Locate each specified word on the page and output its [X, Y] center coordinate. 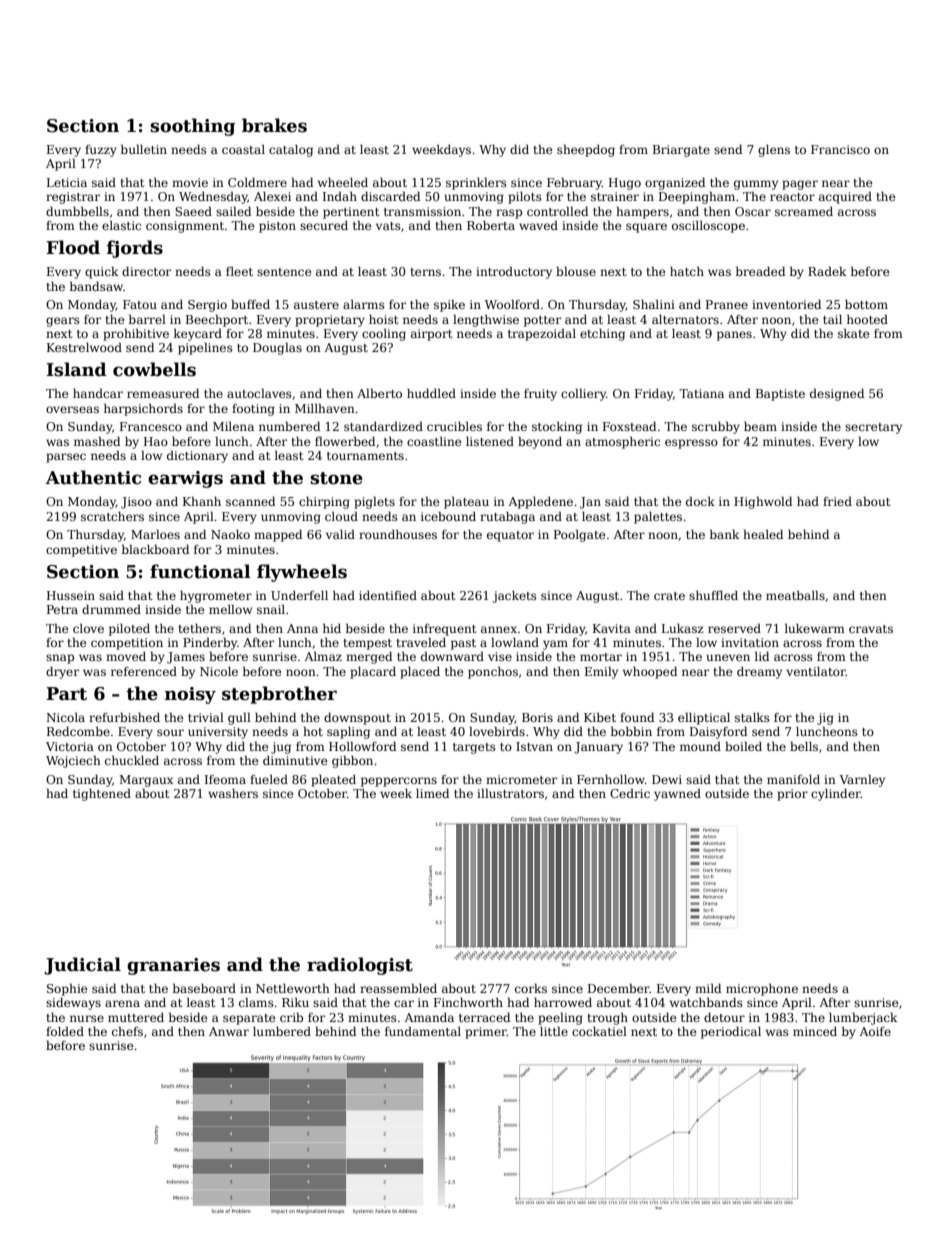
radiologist [360, 966]
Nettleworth [293, 988]
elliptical [704, 718]
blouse [576, 271]
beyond [540, 442]
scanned [250, 501]
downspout [357, 718]
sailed [233, 211]
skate [853, 333]
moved [126, 656]
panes [734, 336]
